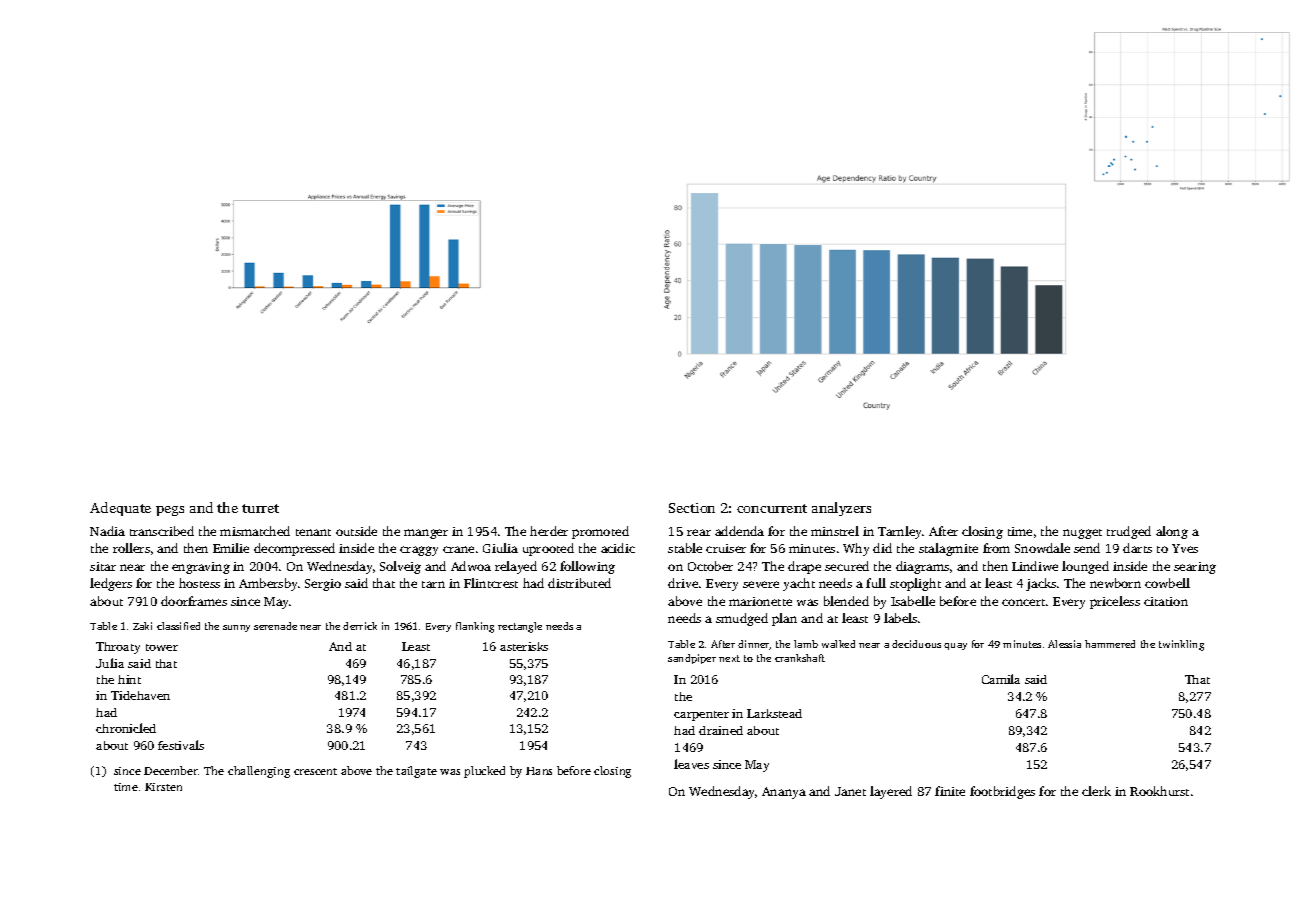 This screenshot has width=1308, height=924. I want to click on Rookhurst, so click(1159, 791).
